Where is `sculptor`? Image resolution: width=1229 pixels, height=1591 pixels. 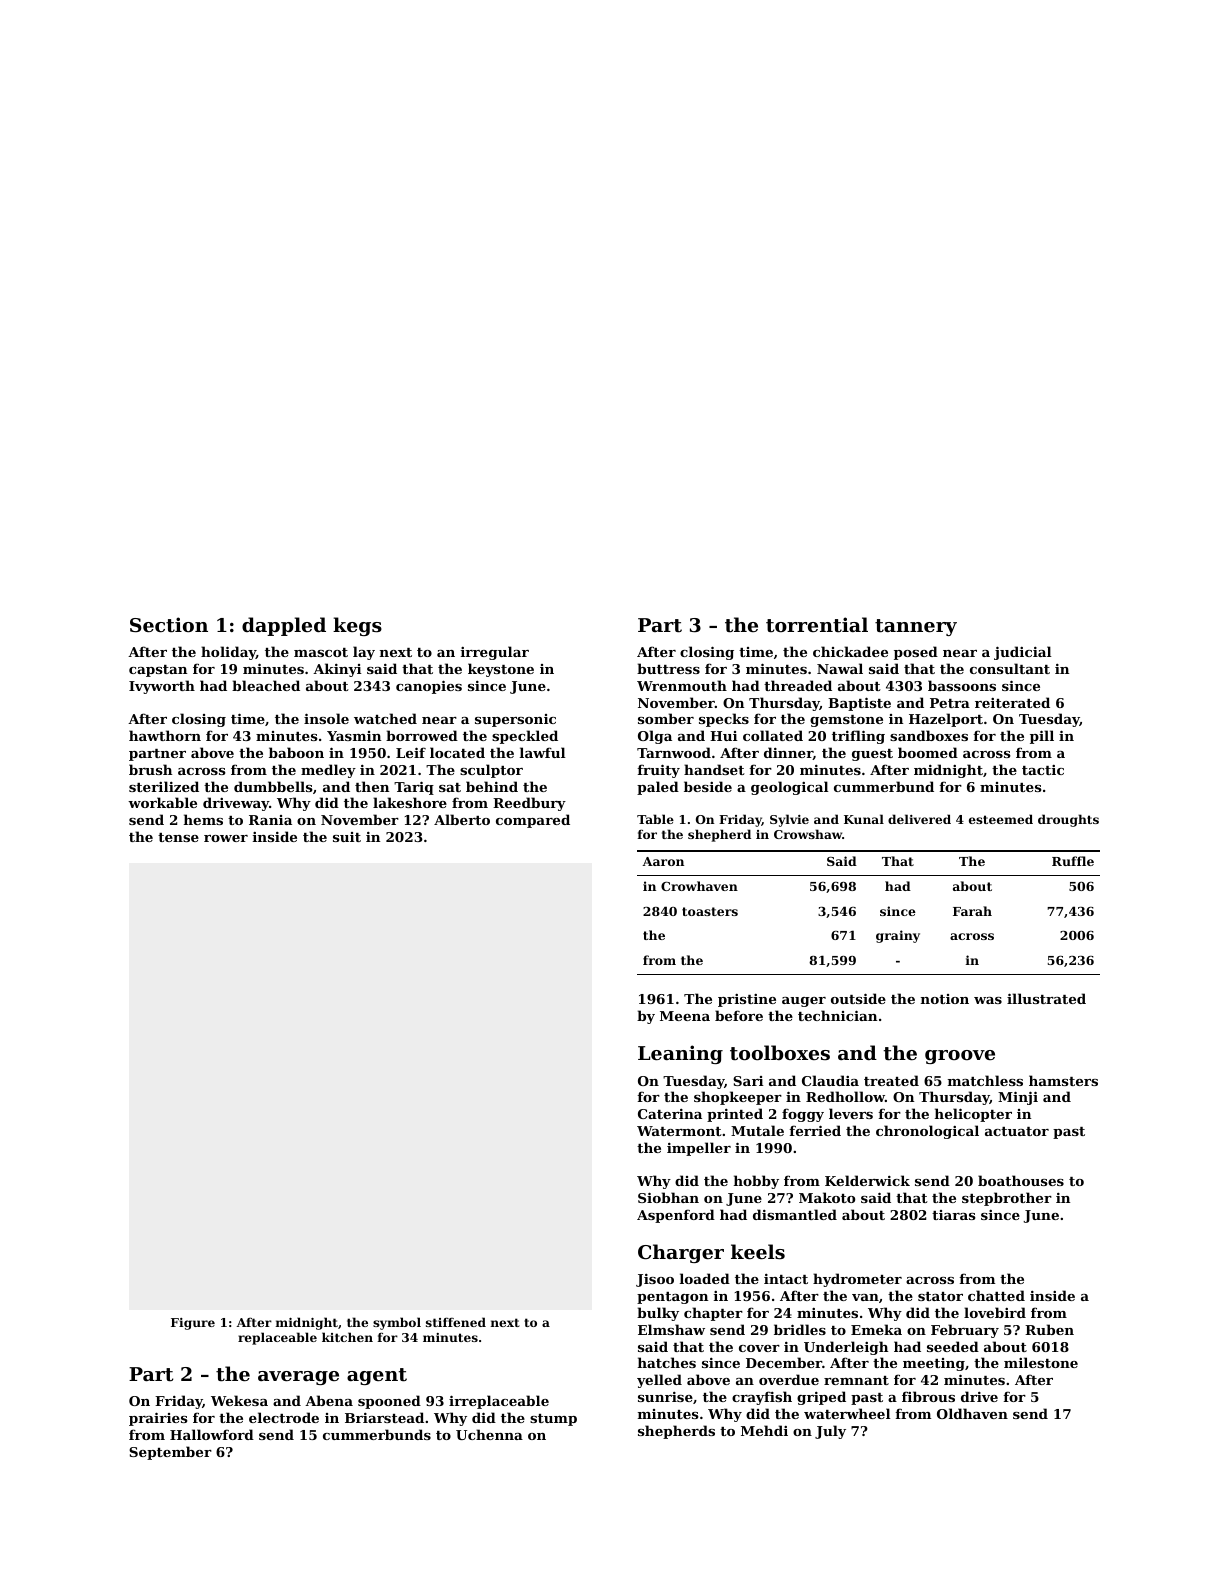 sculptor is located at coordinates (491, 771).
